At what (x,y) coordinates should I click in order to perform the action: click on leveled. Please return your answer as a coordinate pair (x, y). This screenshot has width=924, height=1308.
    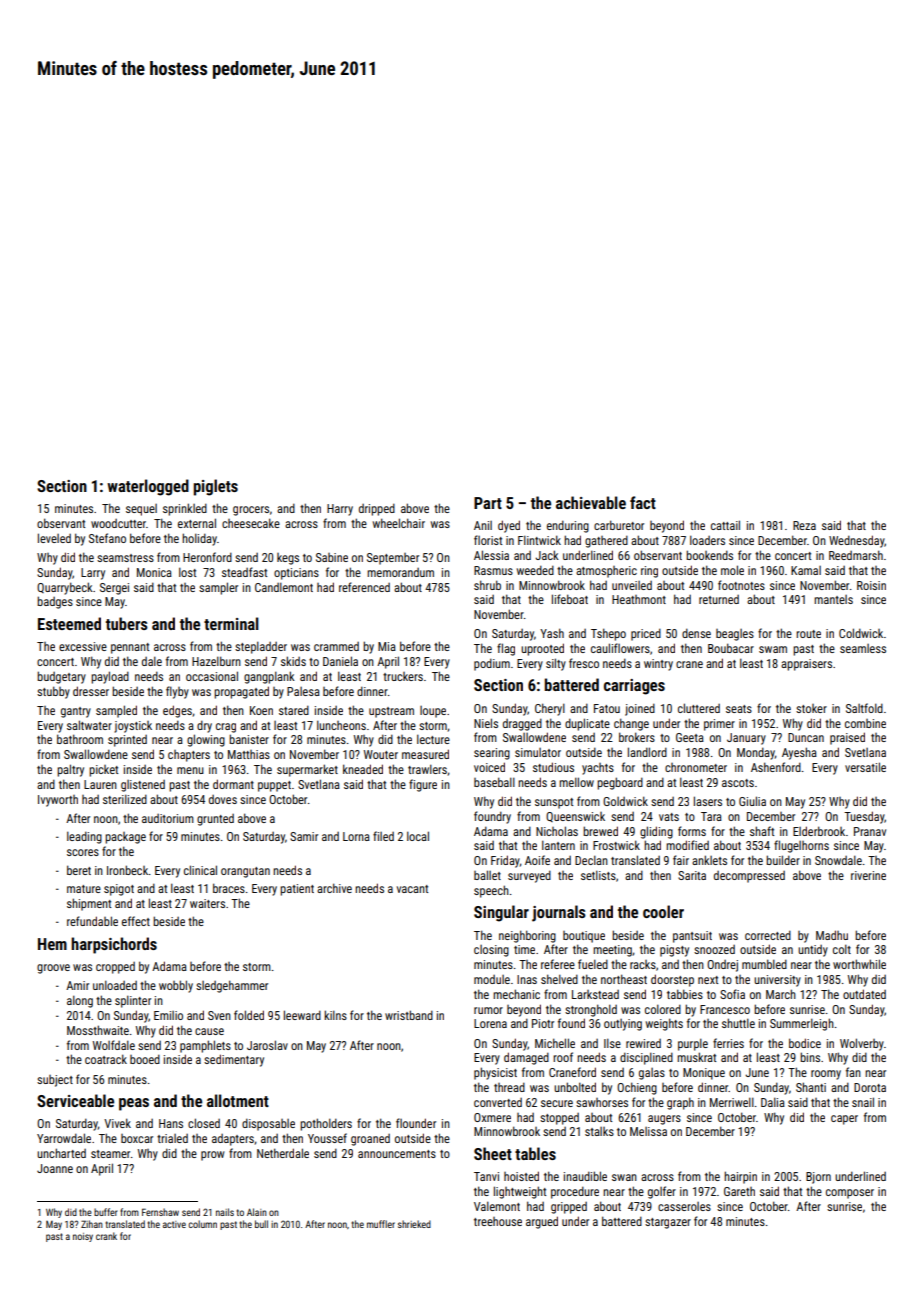
    Looking at the image, I should click on (54, 538).
